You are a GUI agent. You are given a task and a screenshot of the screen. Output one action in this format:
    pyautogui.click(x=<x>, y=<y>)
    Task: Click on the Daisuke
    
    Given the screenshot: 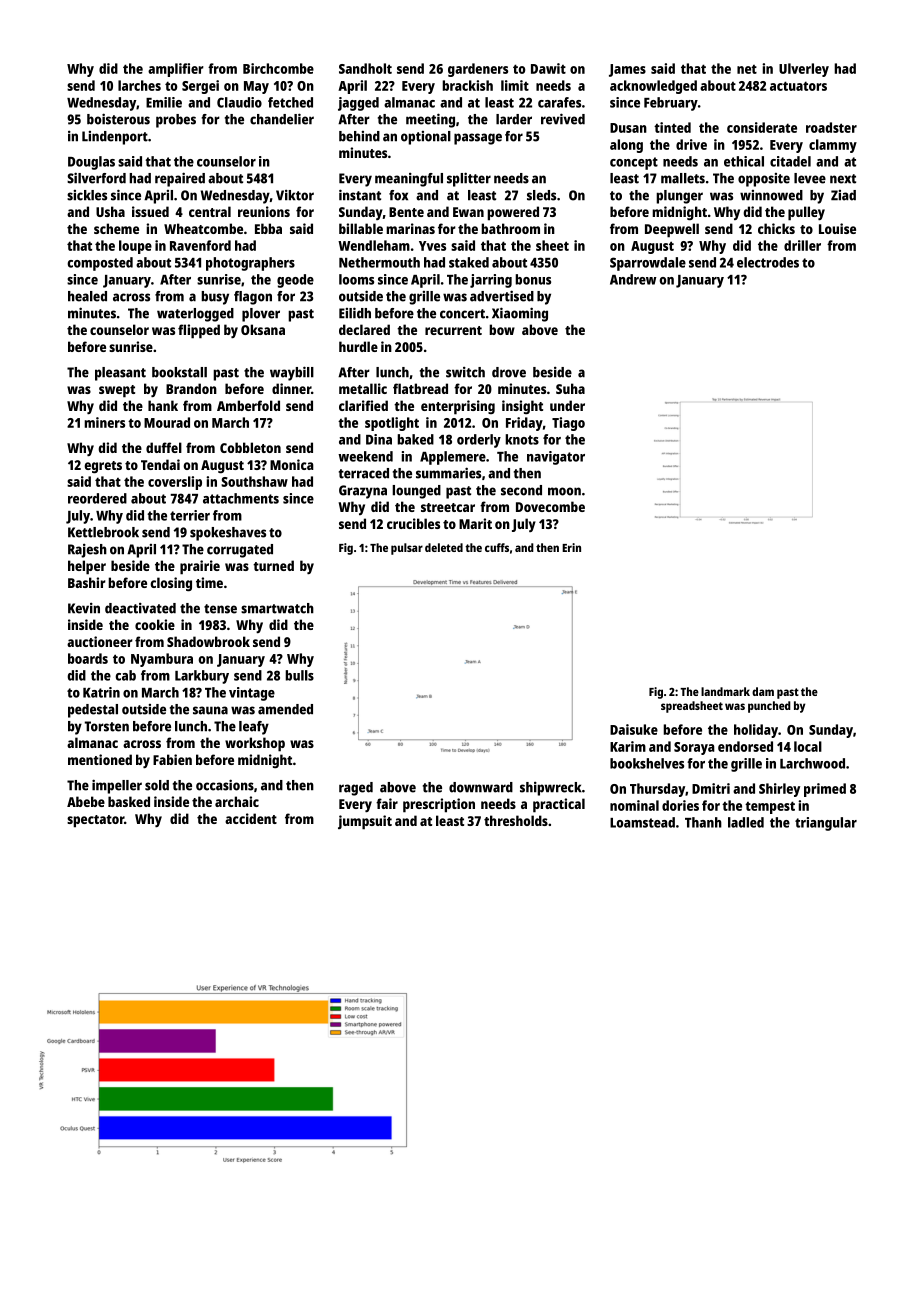 What is the action you would take?
    pyautogui.click(x=634, y=729)
